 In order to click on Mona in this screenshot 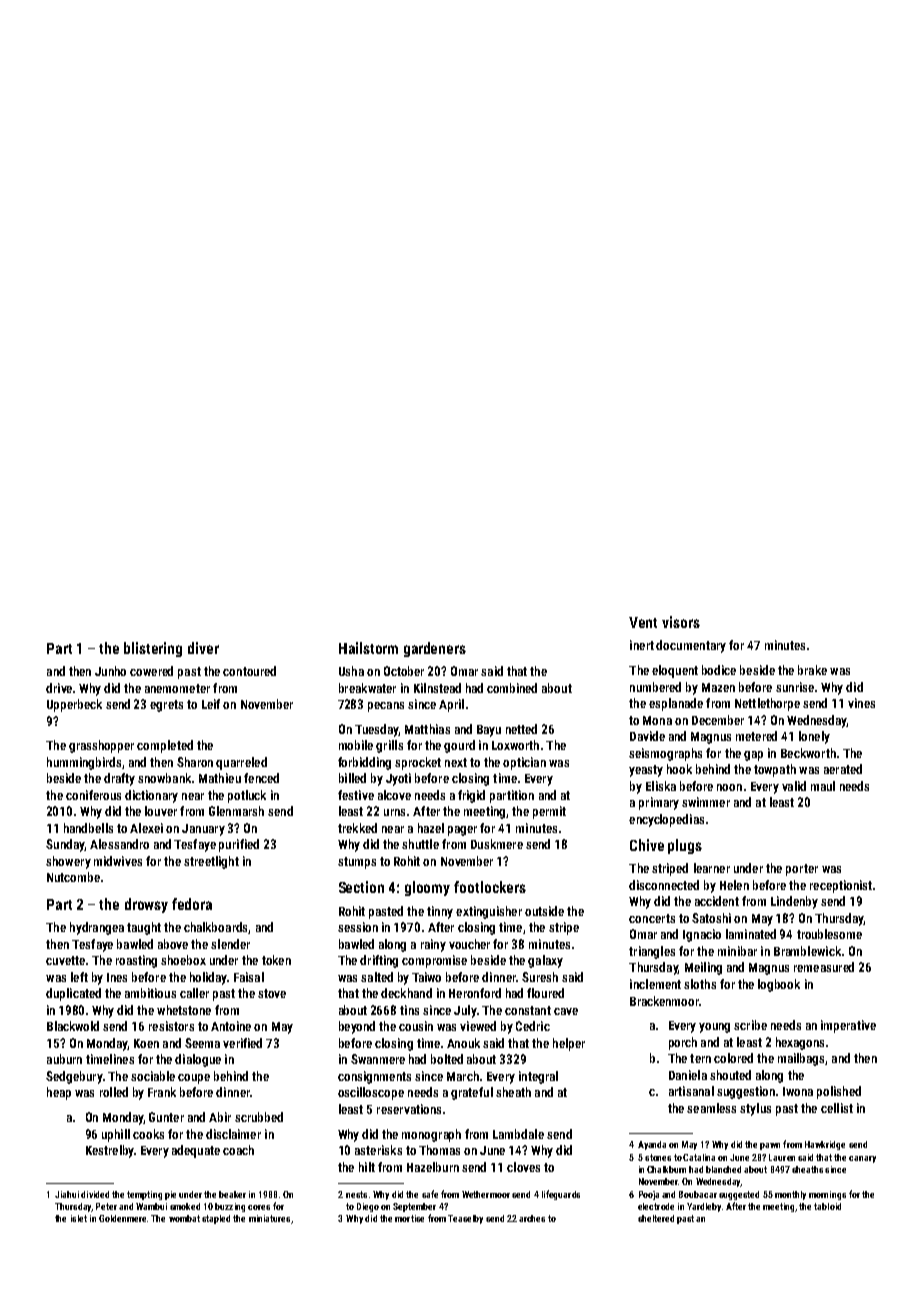, I will do `click(657, 720)`.
